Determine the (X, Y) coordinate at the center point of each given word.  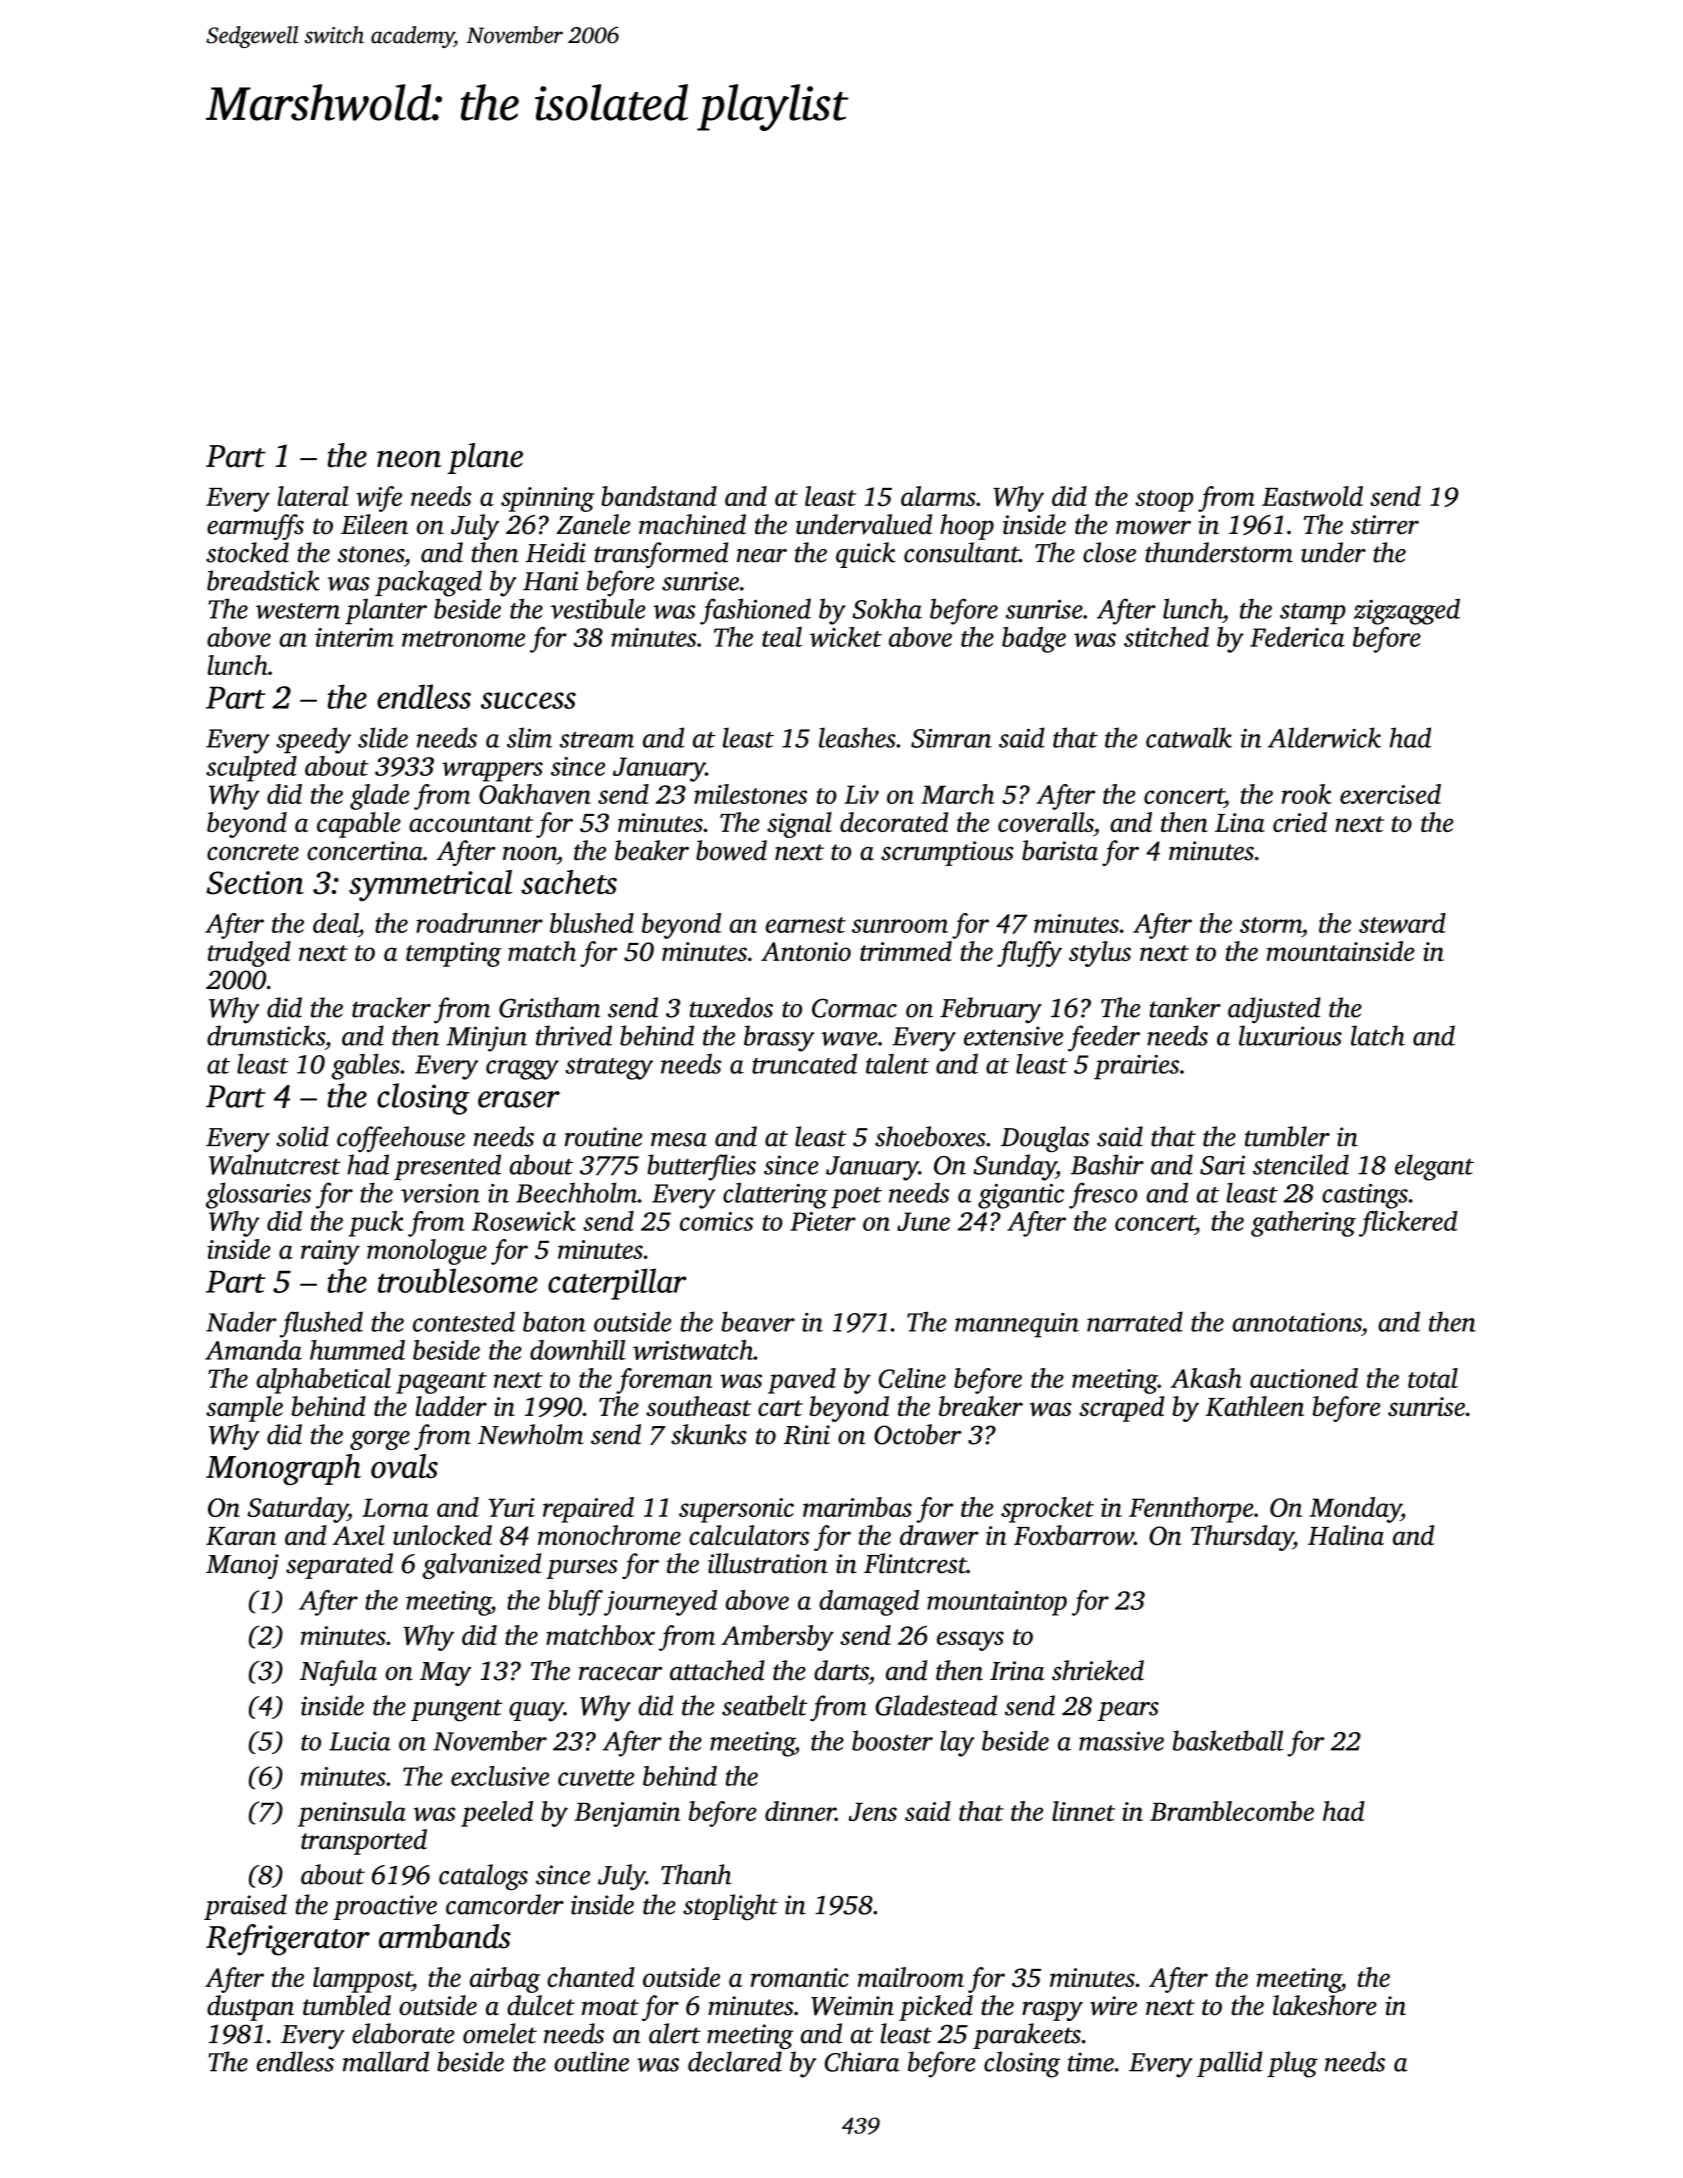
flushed (321, 1324)
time (1091, 2062)
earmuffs (255, 527)
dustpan (250, 2008)
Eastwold (1312, 496)
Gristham (549, 1007)
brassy (779, 1038)
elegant (1434, 1167)
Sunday (1014, 1167)
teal (782, 637)
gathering (1303, 1224)
